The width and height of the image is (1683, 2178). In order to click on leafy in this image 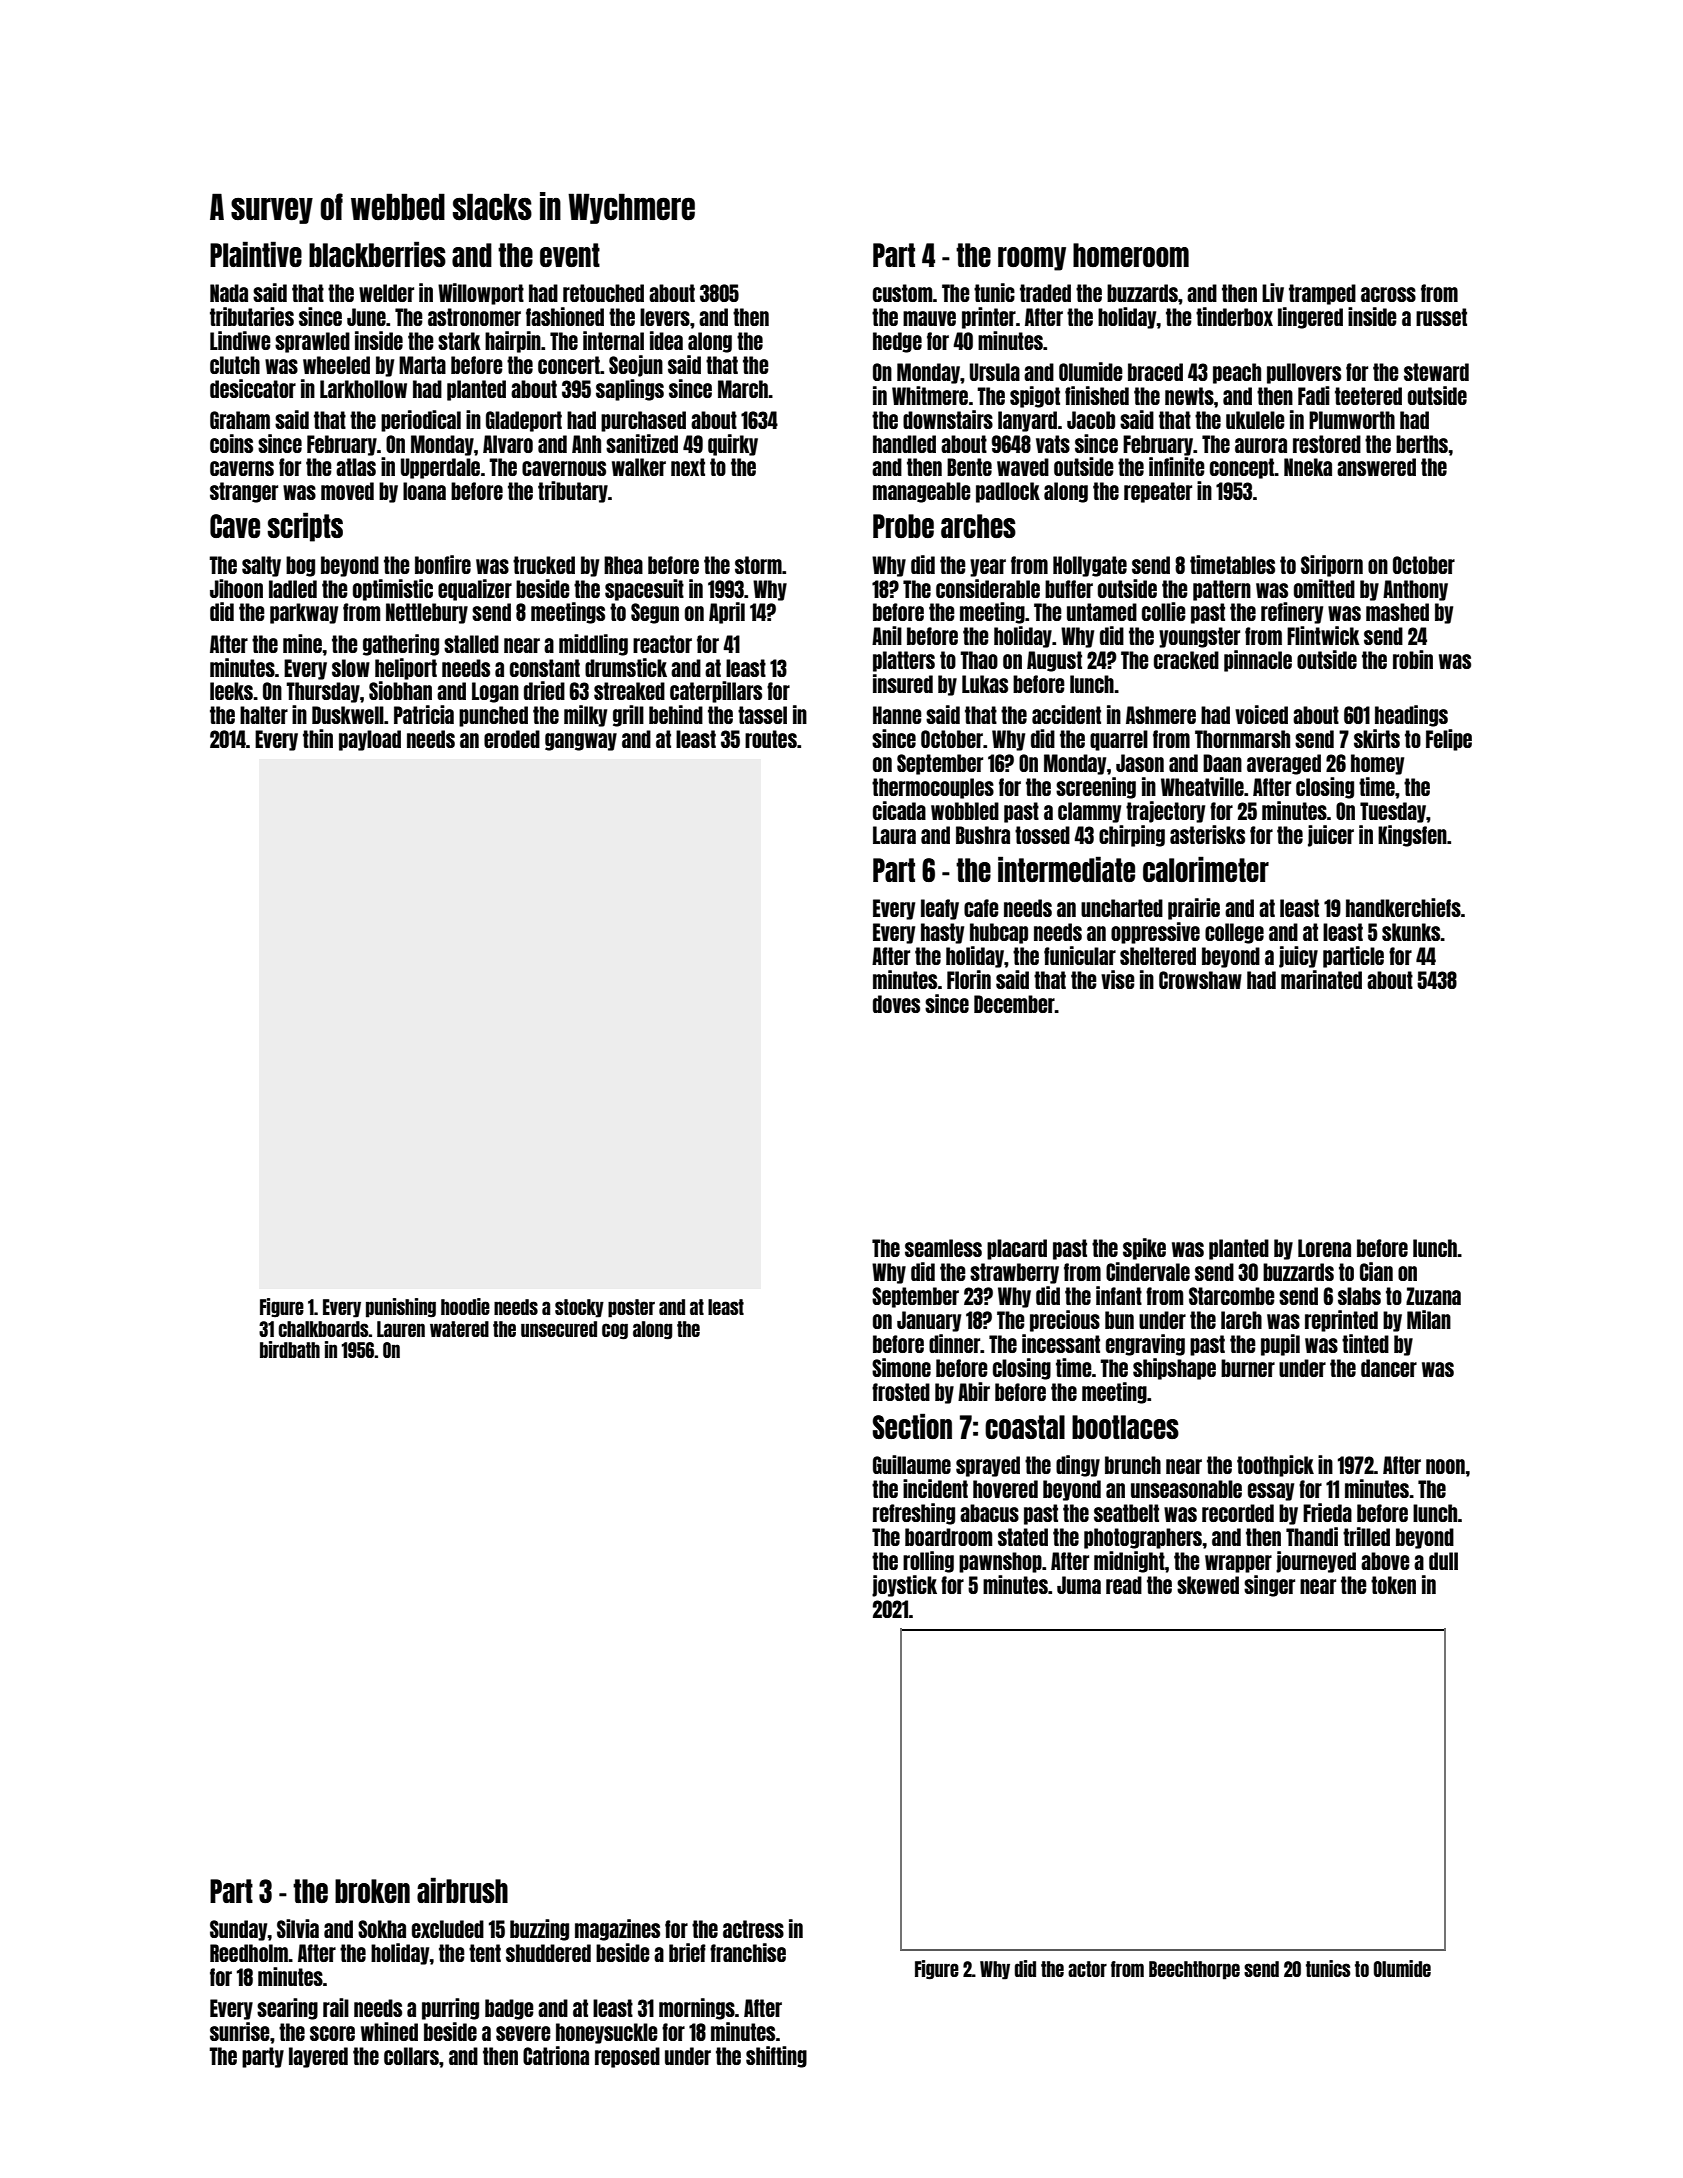, I will do `click(940, 909)`.
